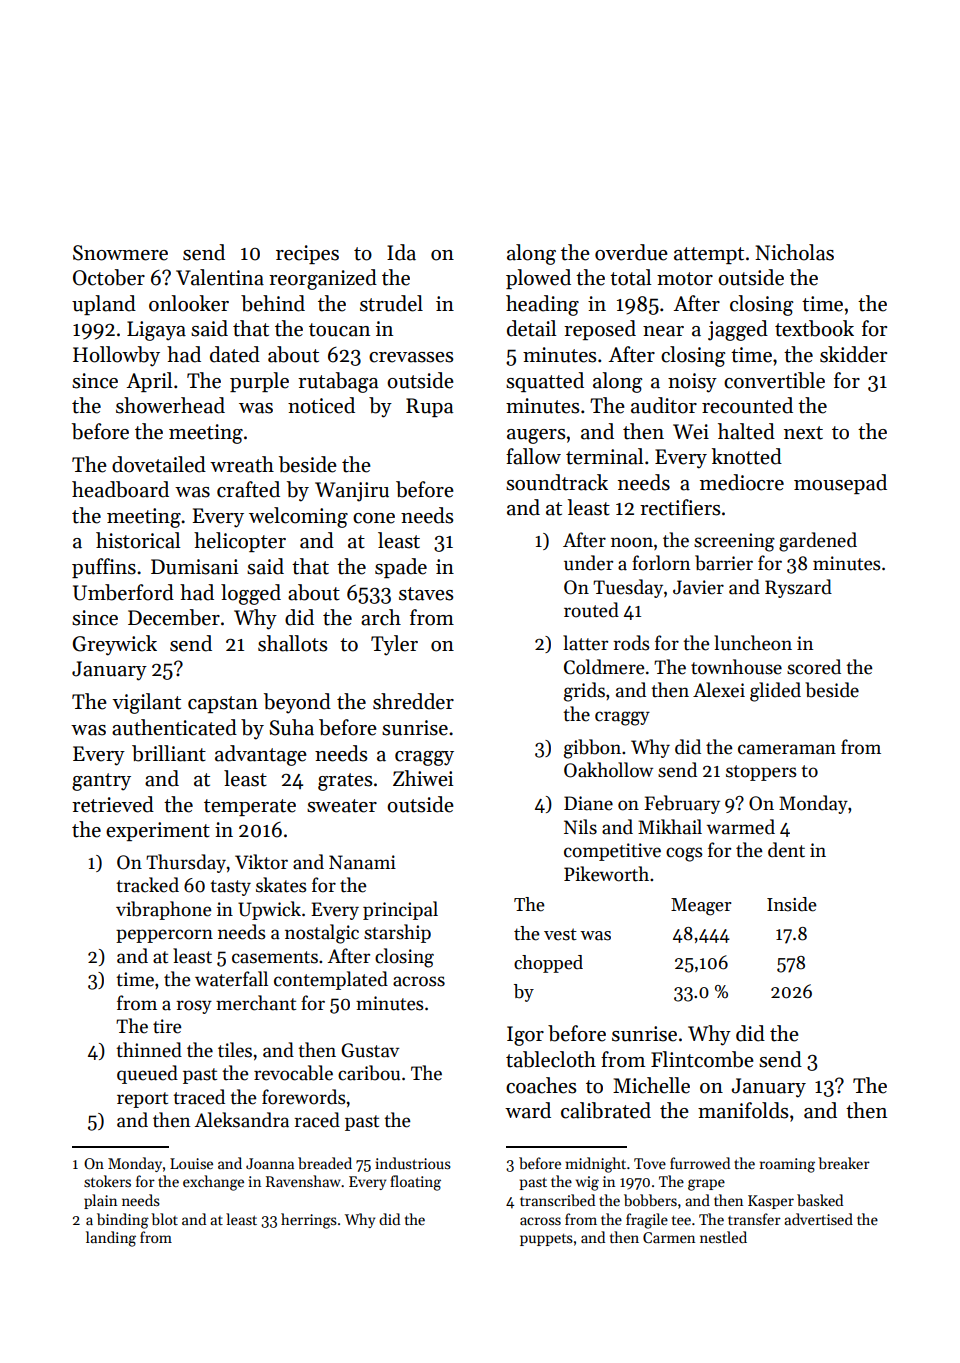  I want to click on strudel, so click(391, 303).
